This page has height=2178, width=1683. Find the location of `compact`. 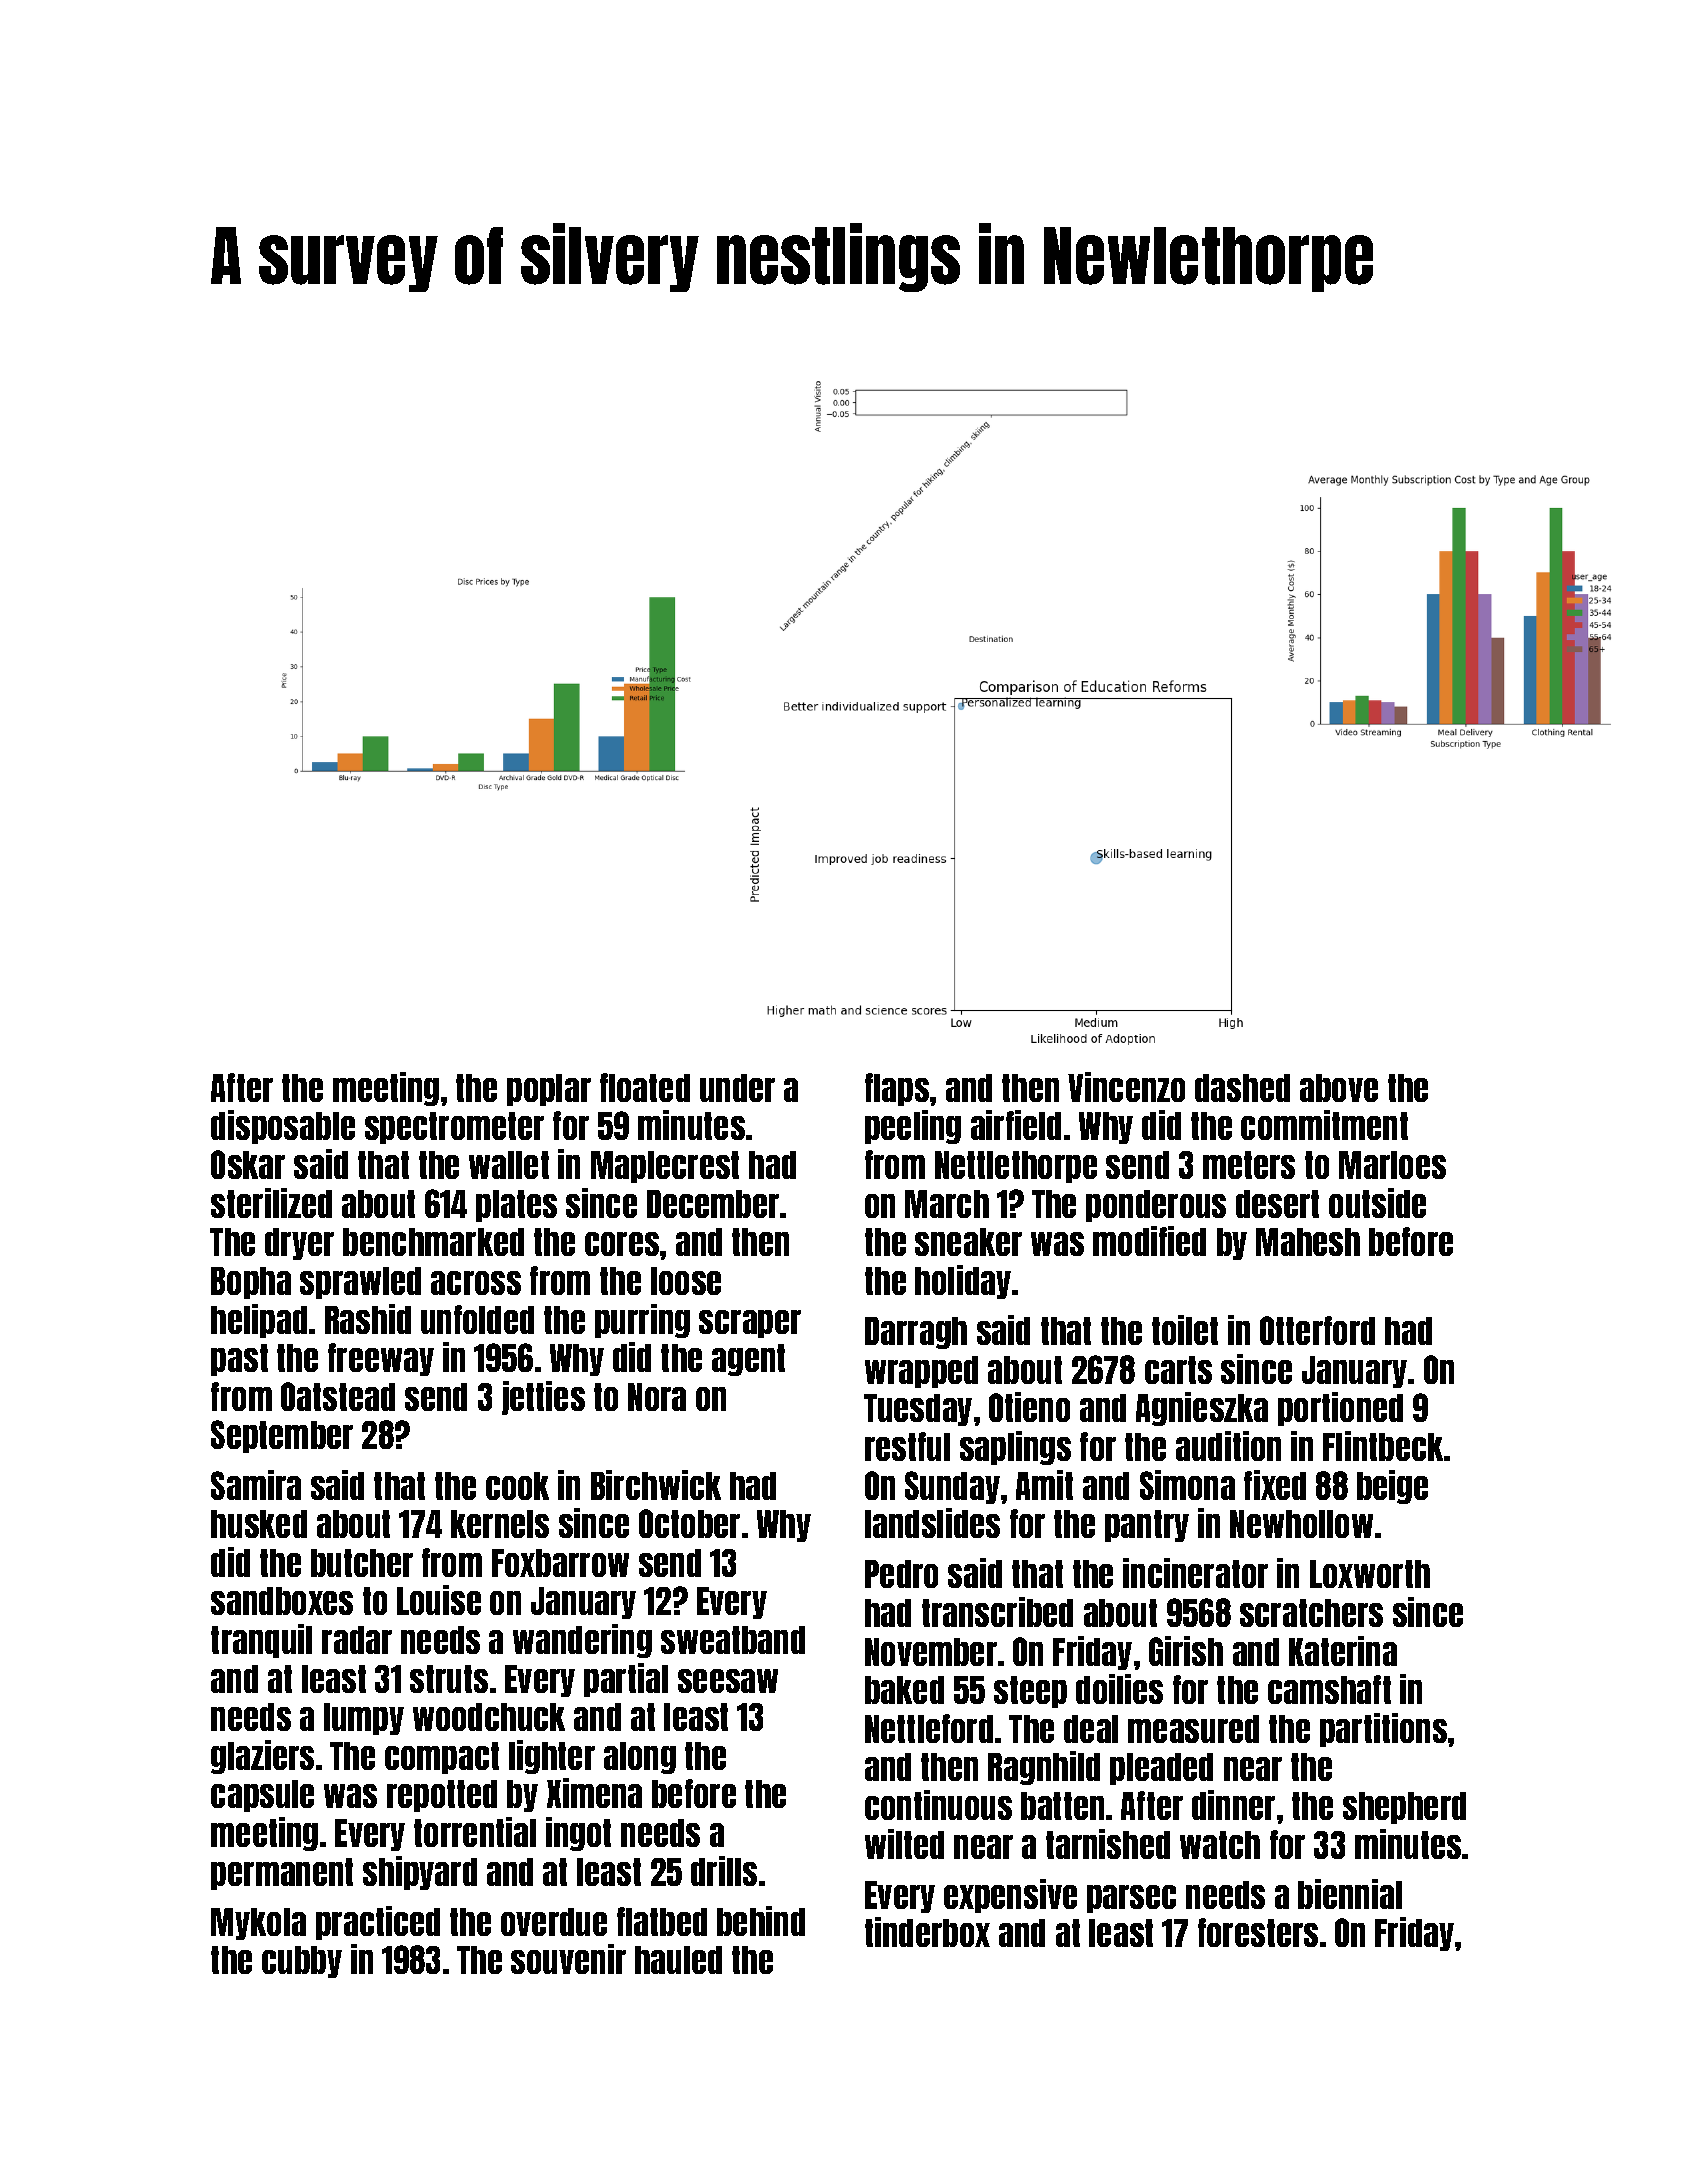

compact is located at coordinates (442, 1758).
